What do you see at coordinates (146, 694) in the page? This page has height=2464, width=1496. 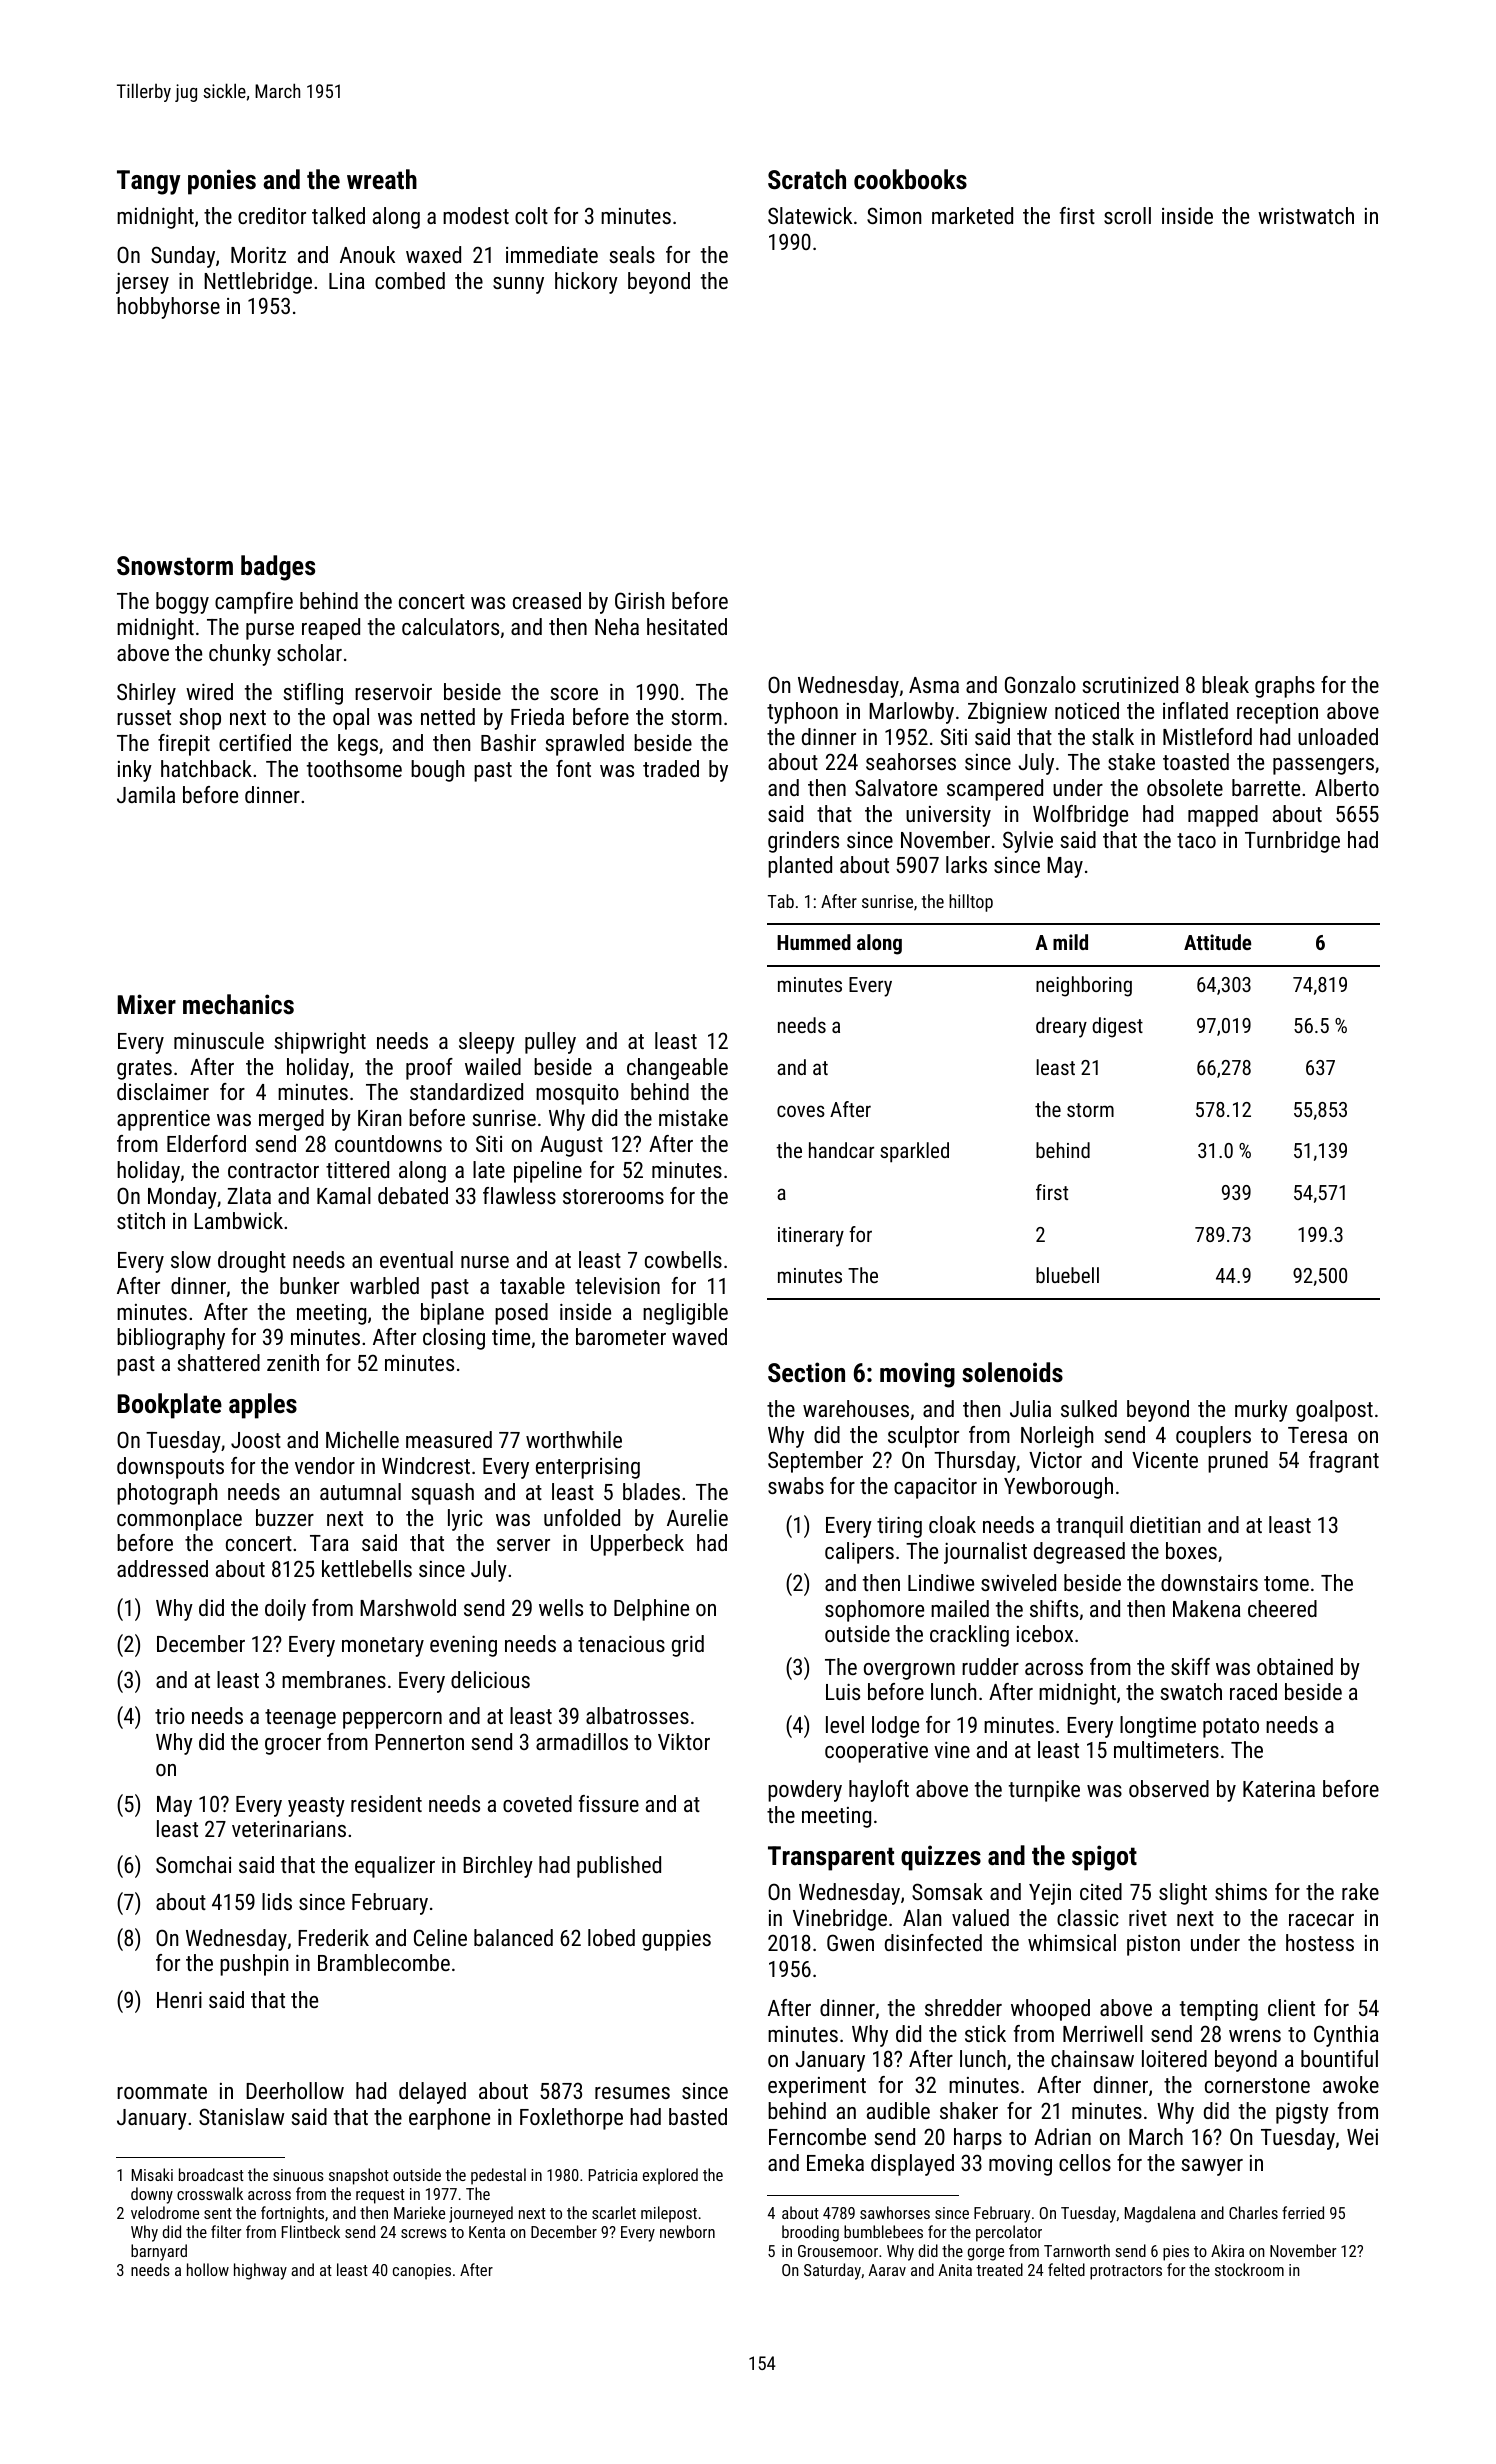 I see `Shirley` at bounding box center [146, 694].
